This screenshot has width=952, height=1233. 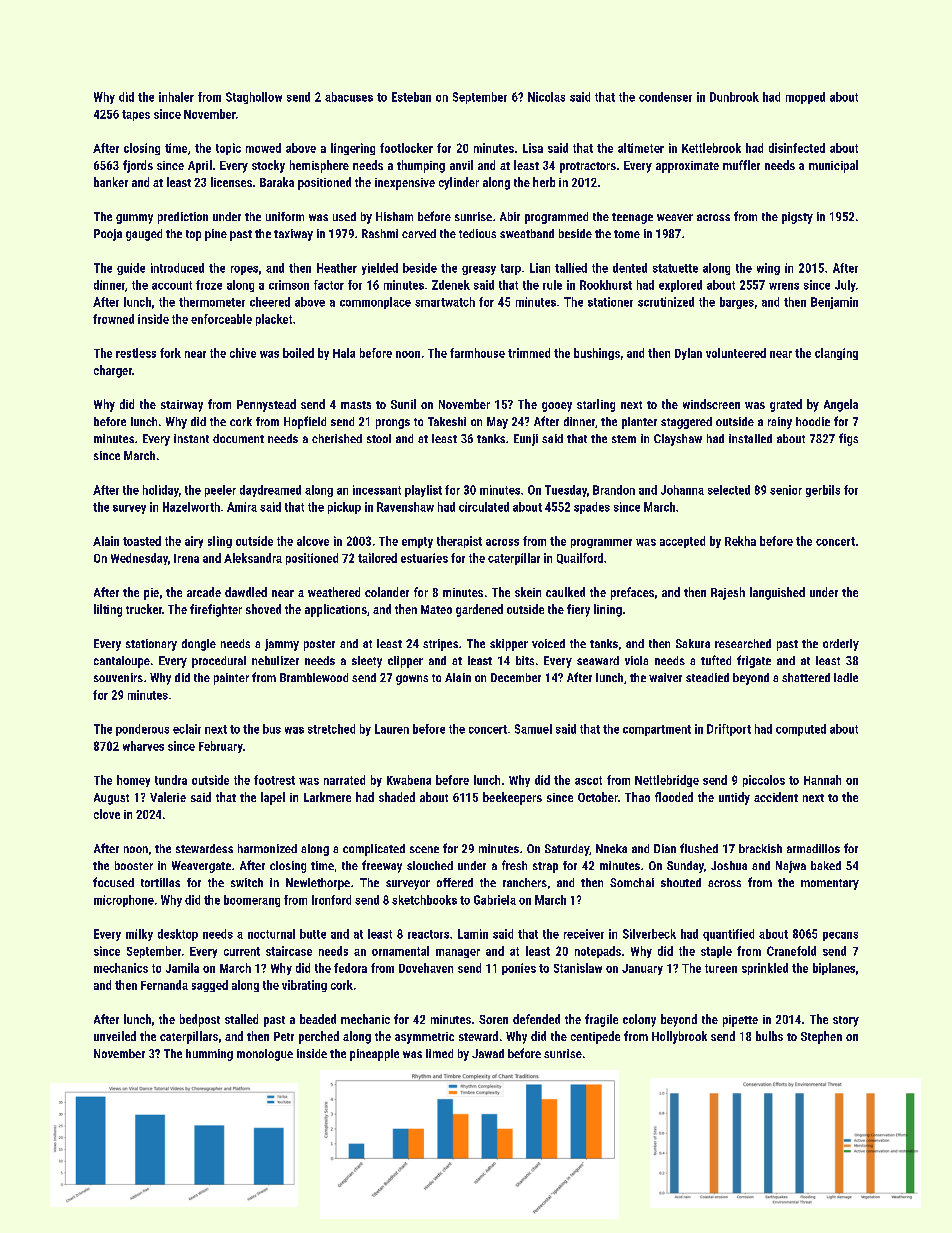 I want to click on mopped, so click(x=805, y=98).
